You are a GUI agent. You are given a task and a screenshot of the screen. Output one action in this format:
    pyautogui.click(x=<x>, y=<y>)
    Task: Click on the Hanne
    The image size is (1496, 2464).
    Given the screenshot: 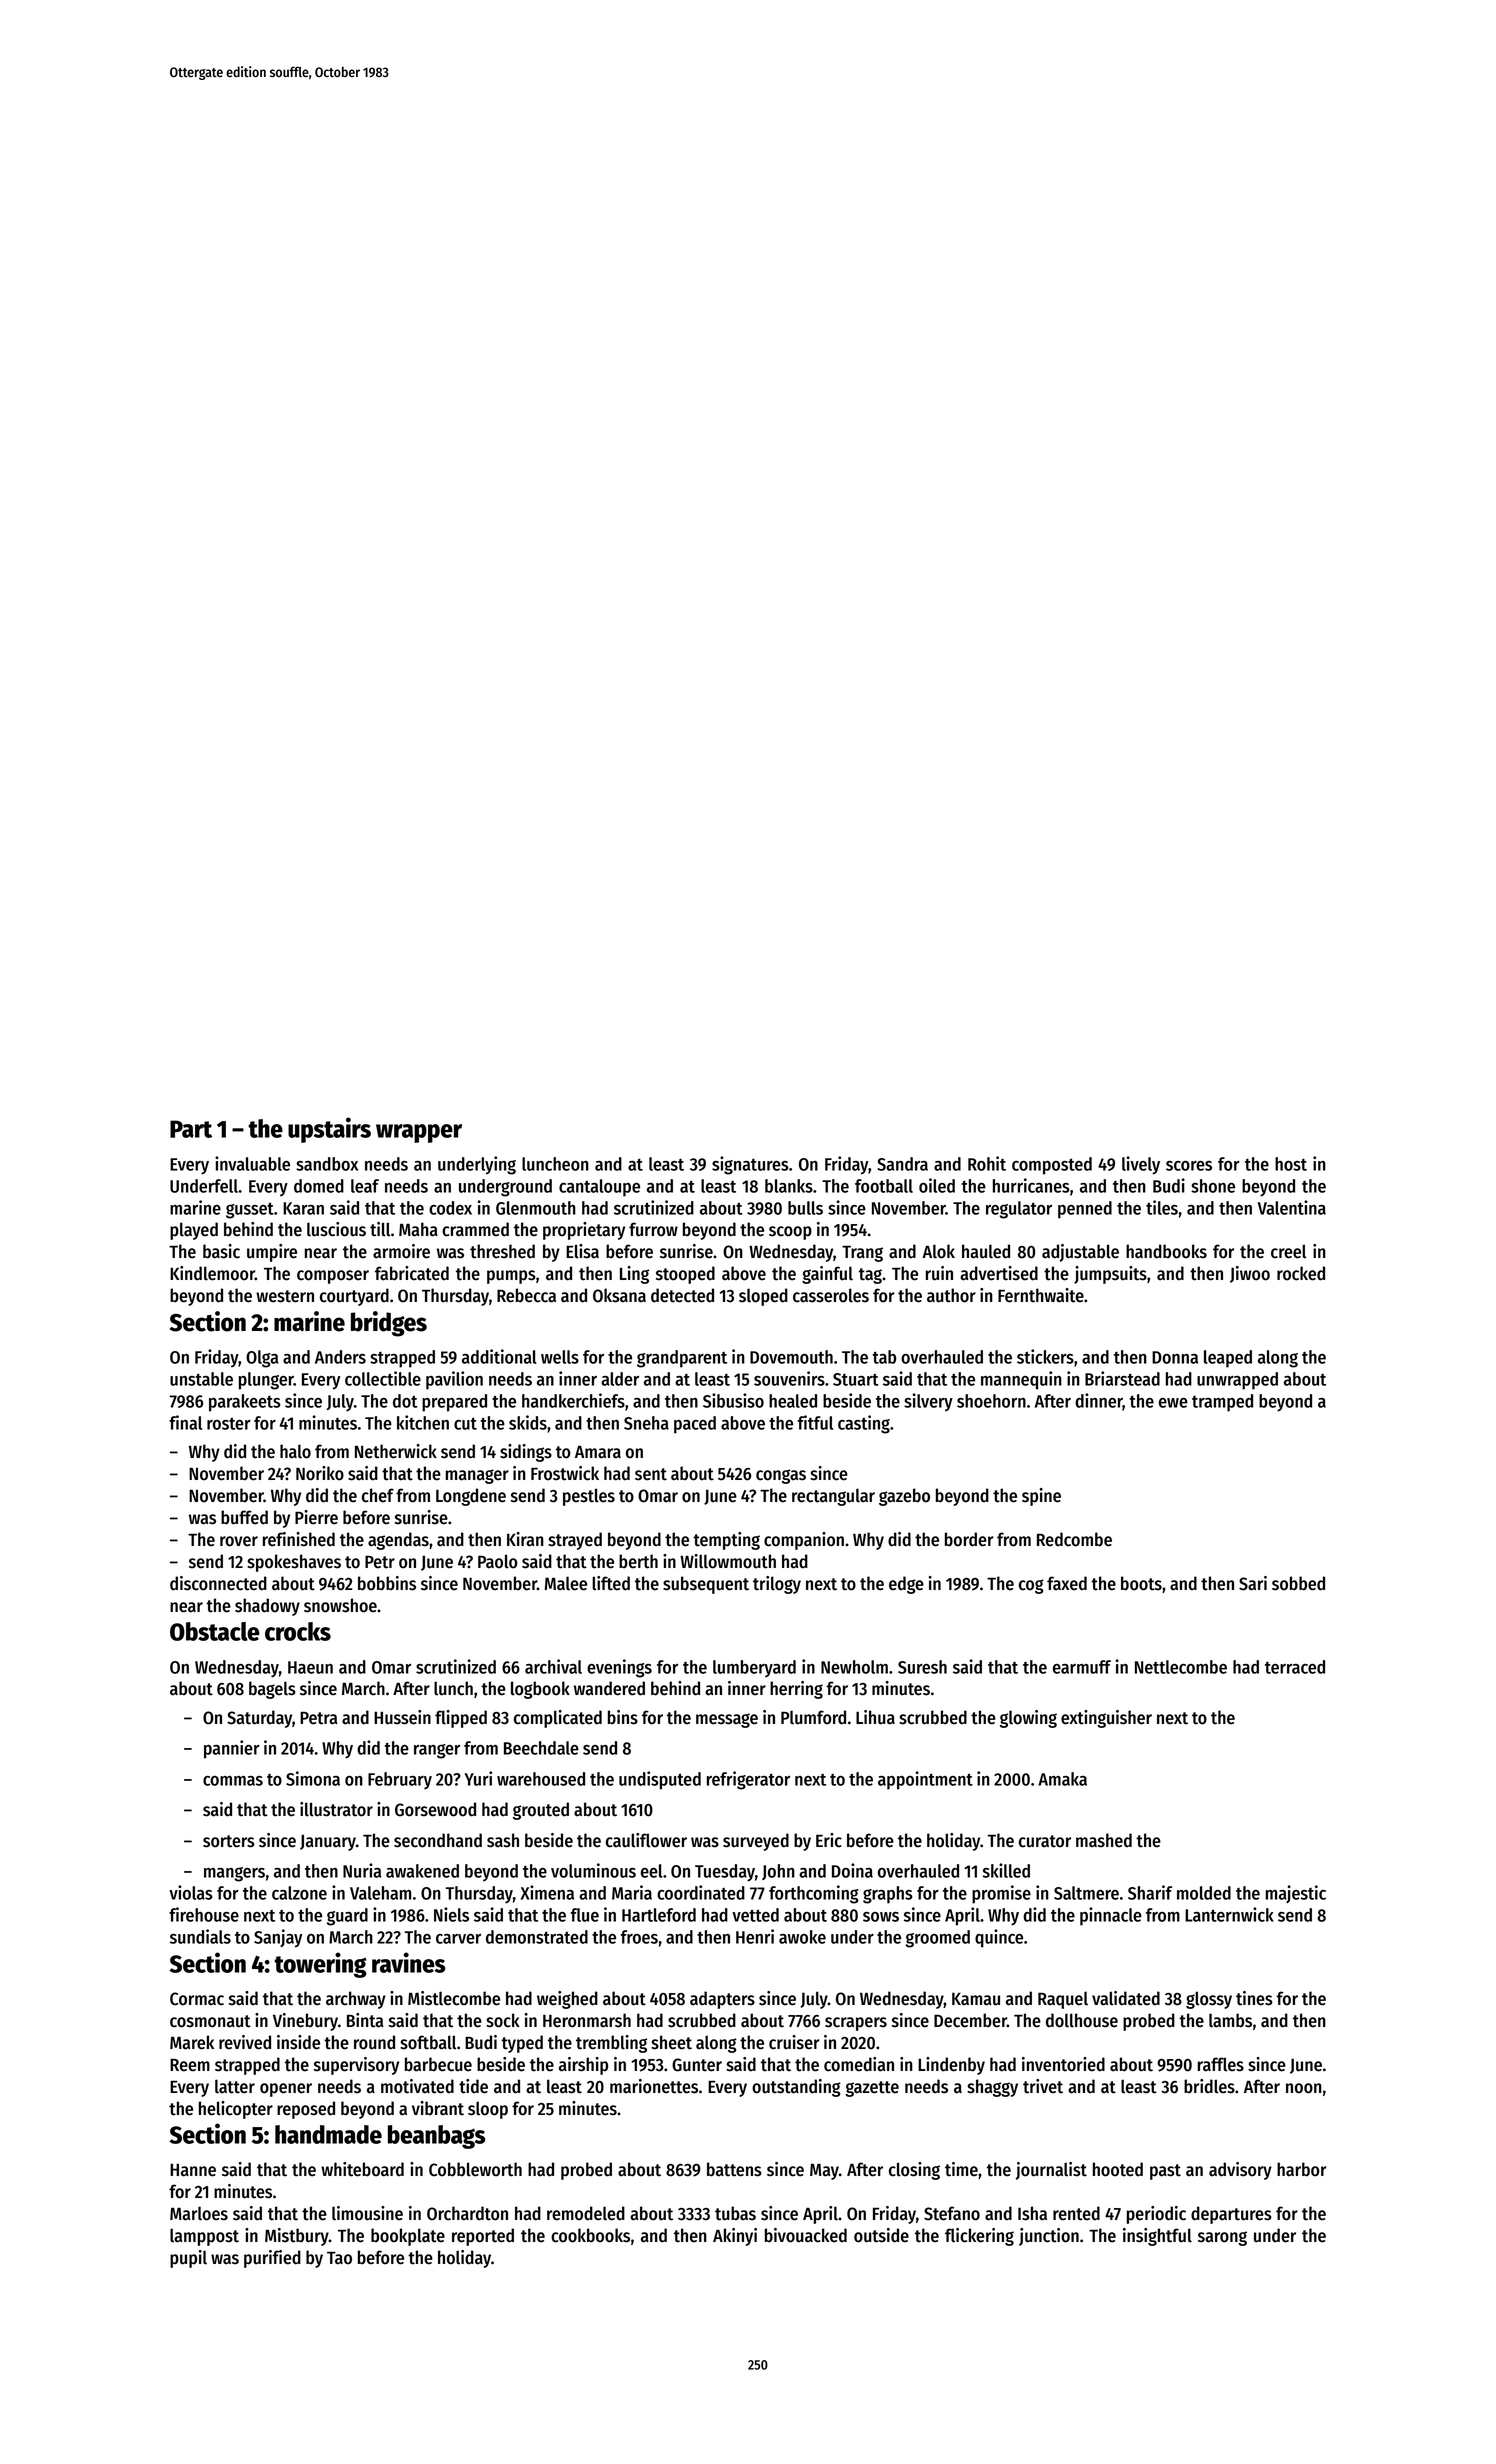 What is the action you would take?
    pyautogui.click(x=193, y=2170)
